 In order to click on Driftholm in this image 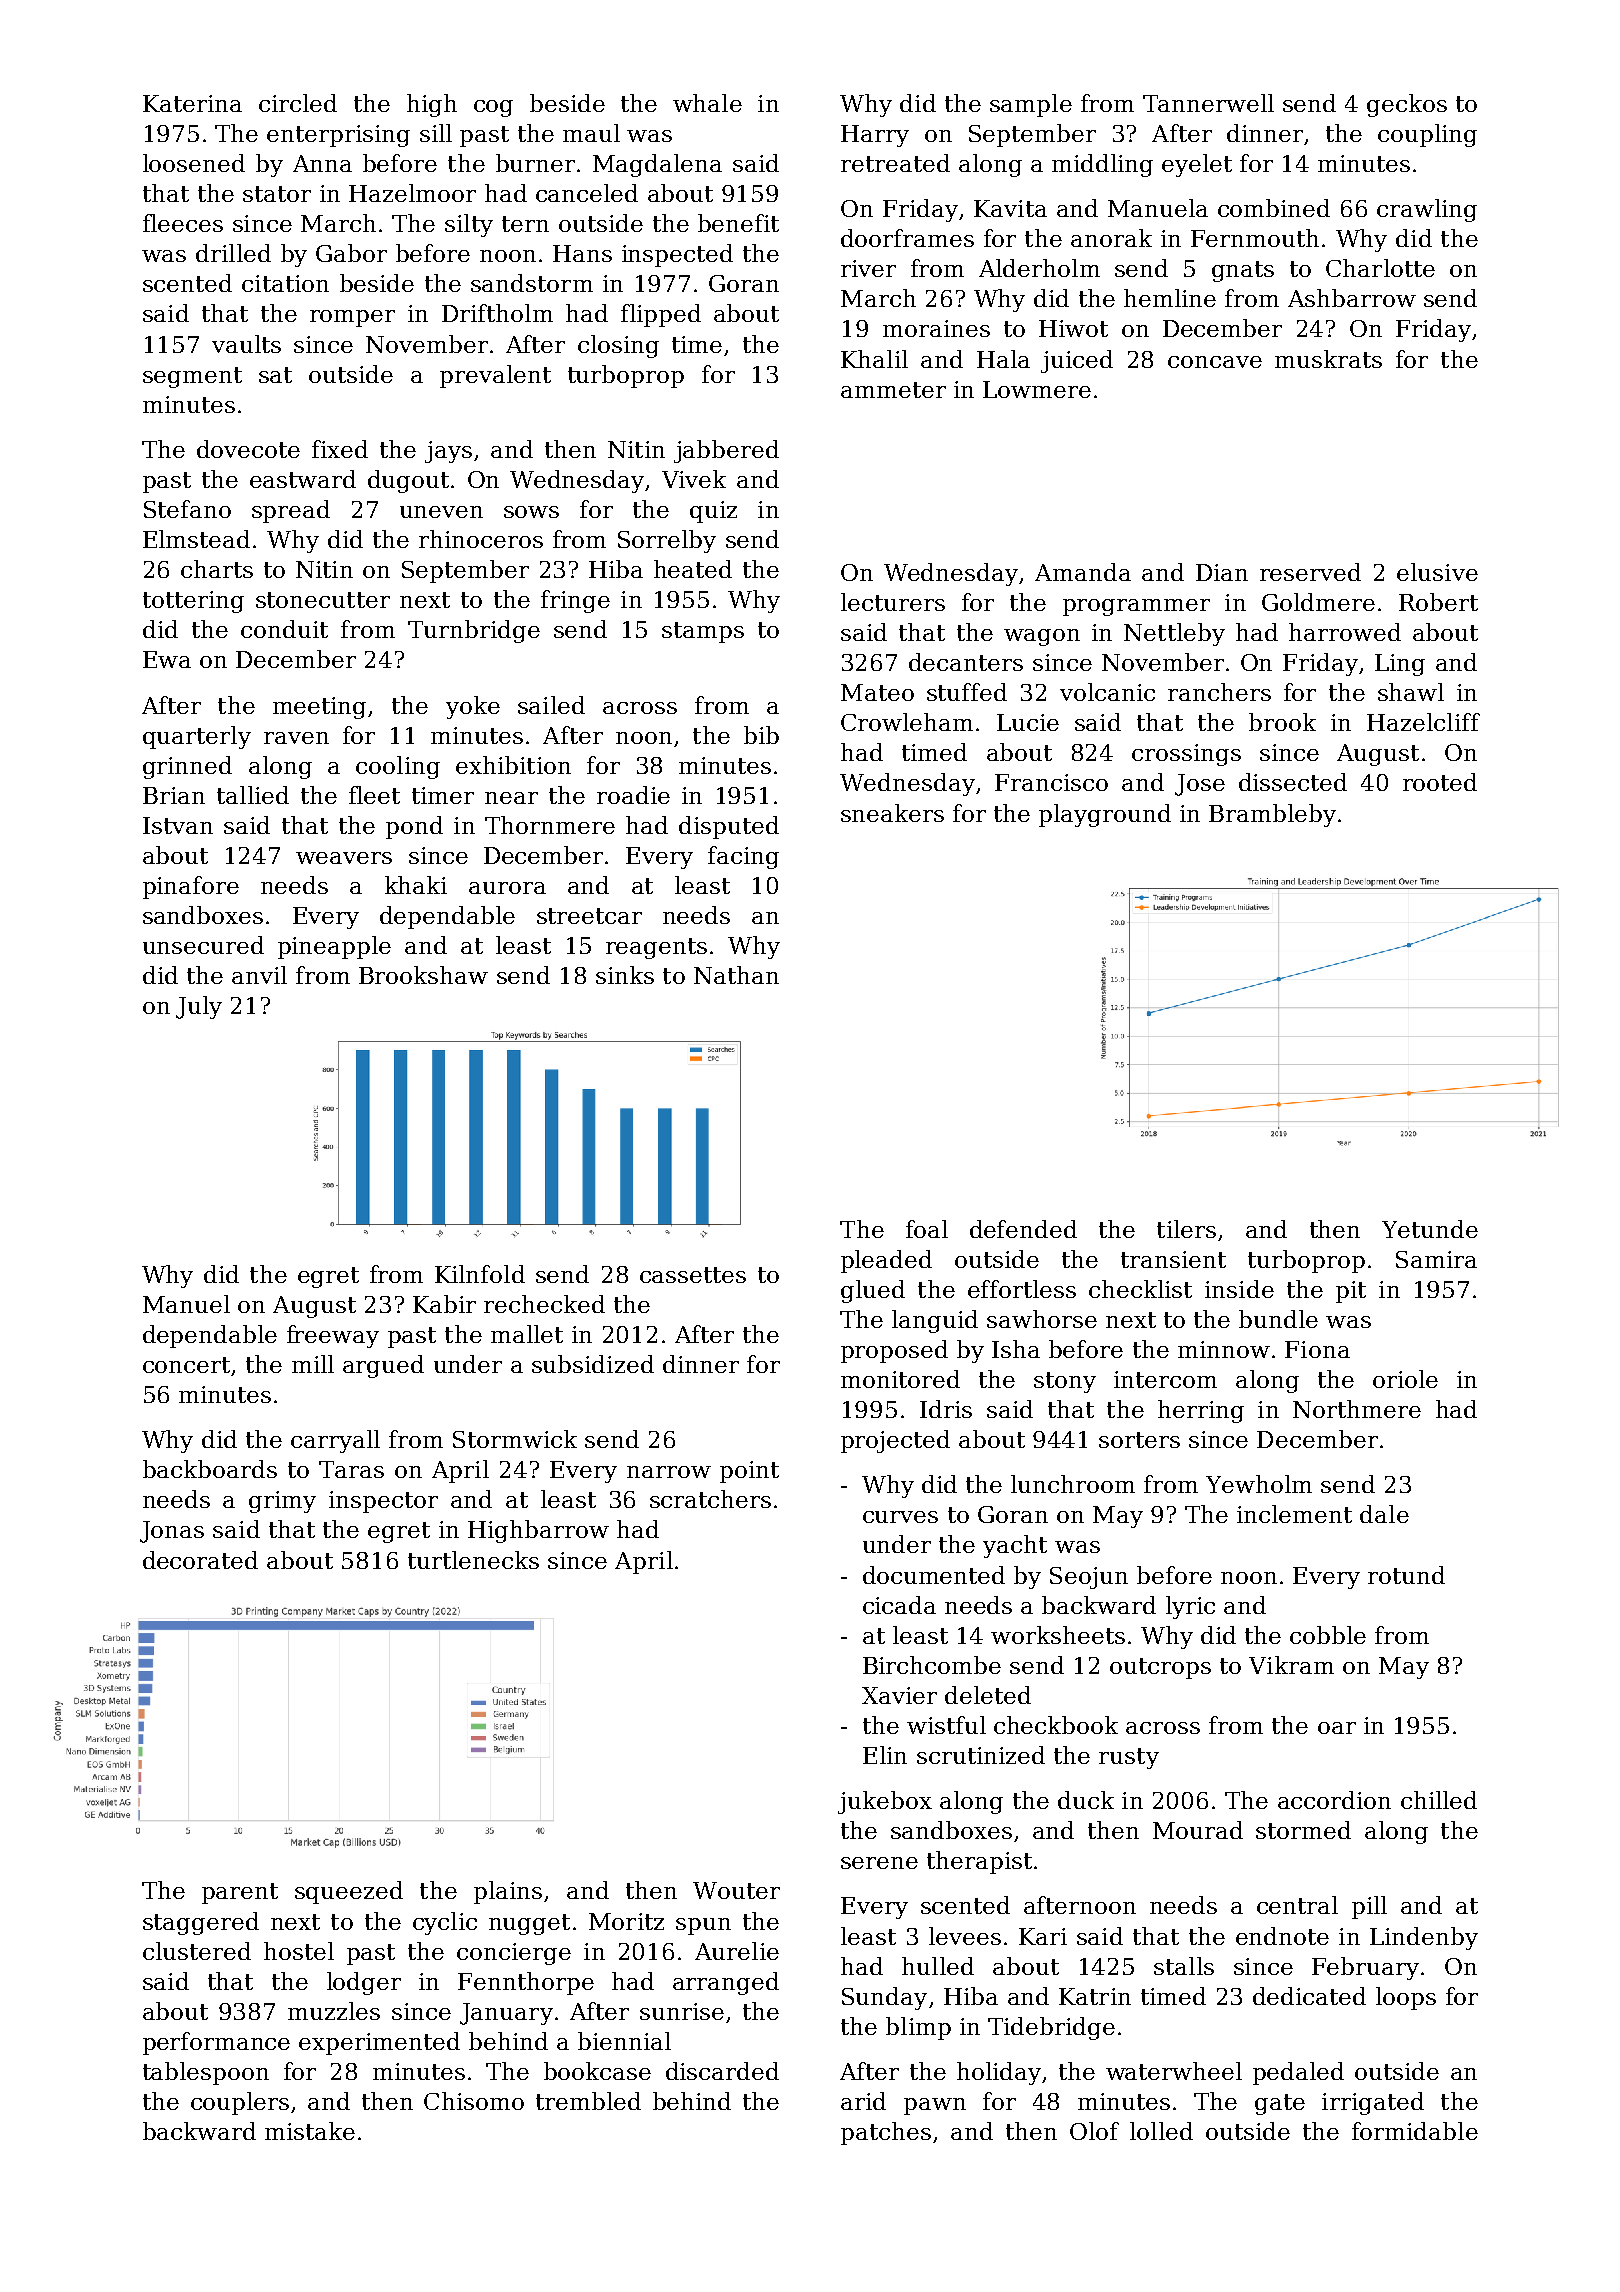, I will do `click(497, 313)`.
